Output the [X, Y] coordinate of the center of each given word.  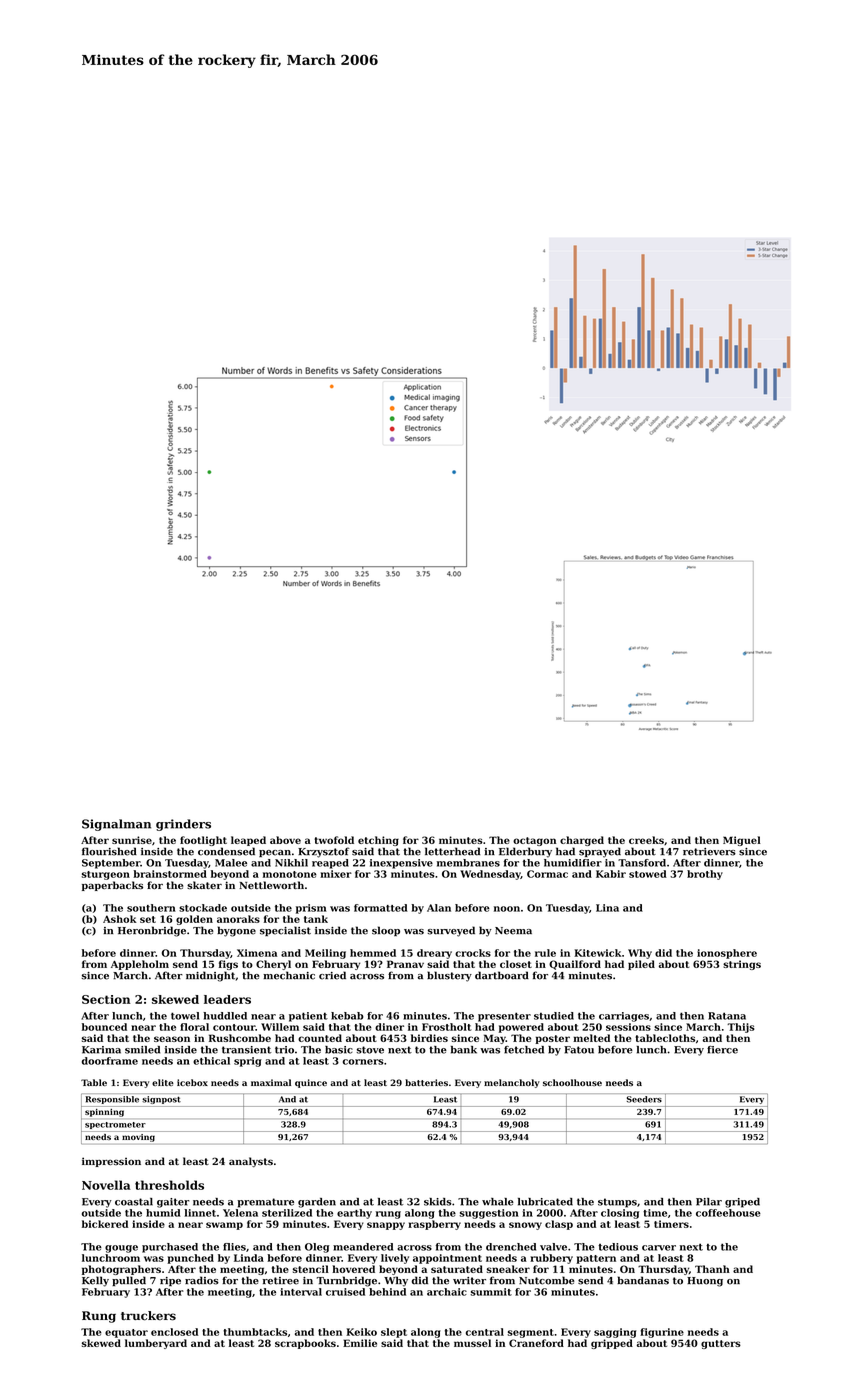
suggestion [489, 1214]
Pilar [709, 1202]
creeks [646, 840]
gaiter [173, 1203]
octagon [534, 841]
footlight [203, 841]
